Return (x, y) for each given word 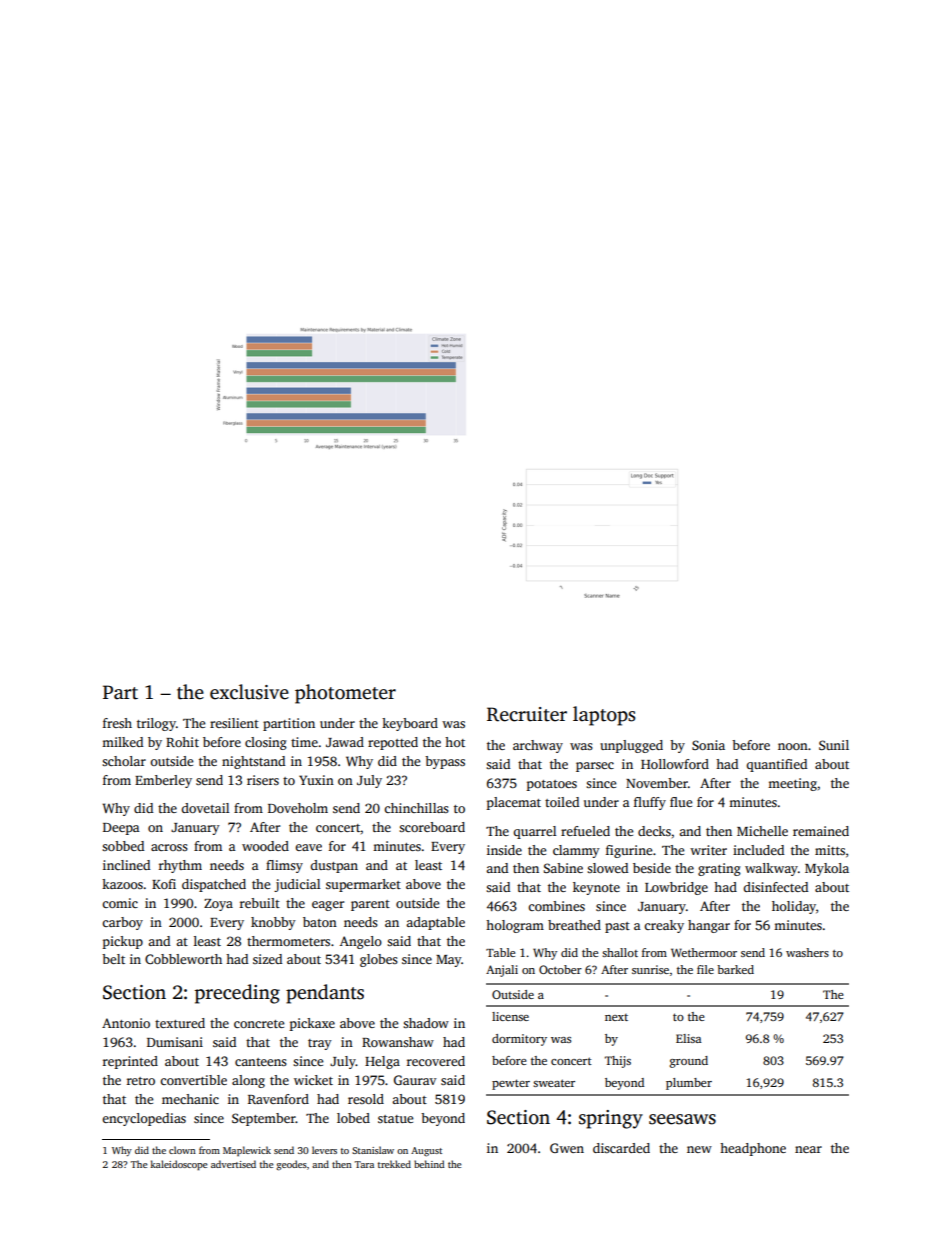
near (808, 1149)
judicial (297, 885)
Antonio (126, 1023)
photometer (345, 694)
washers (807, 952)
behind (429, 1164)
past (617, 927)
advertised (233, 1164)
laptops (604, 716)
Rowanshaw (398, 1042)
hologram (515, 926)
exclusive (249, 692)
